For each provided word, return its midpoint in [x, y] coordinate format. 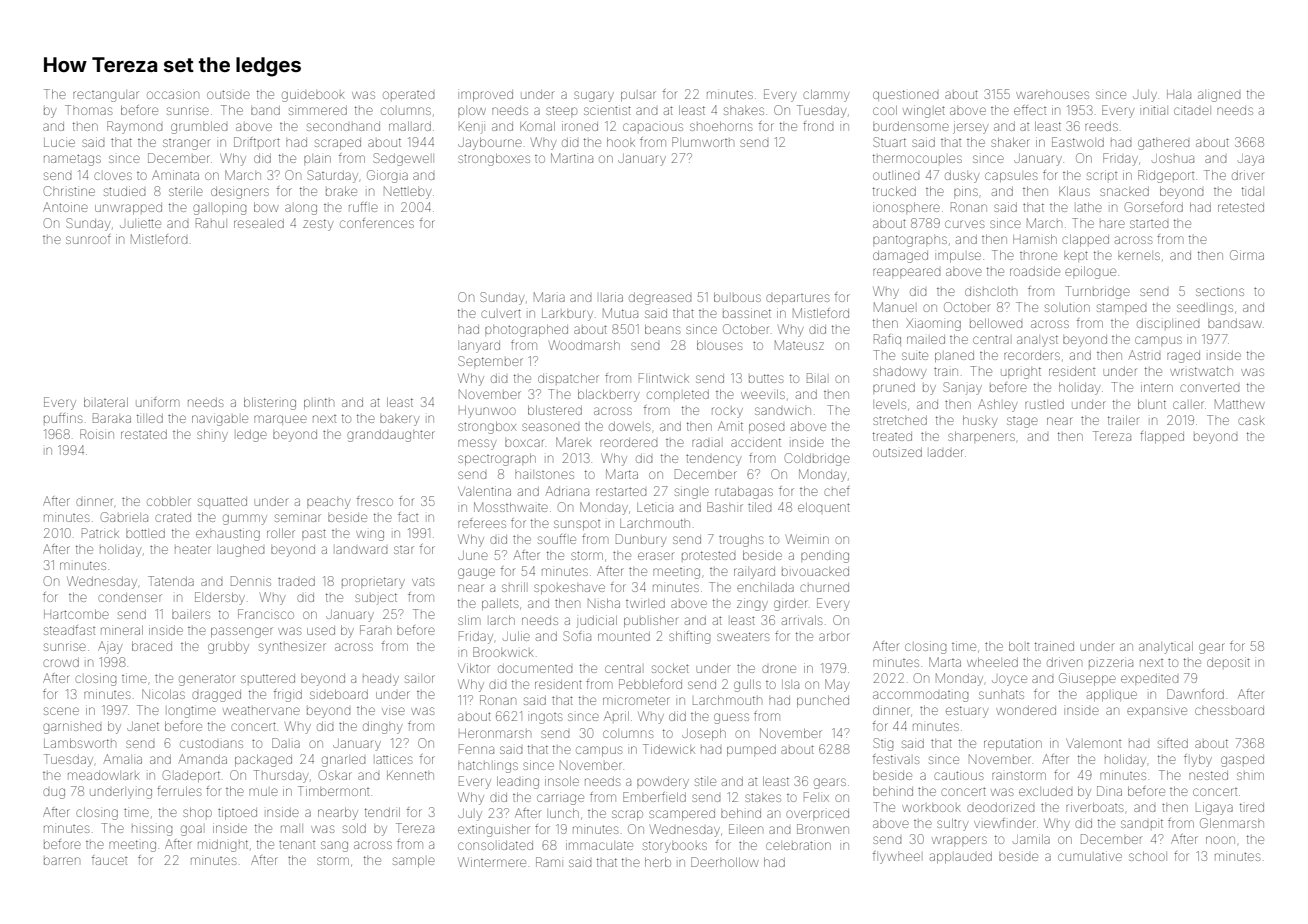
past [314, 533]
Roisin [97, 434]
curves [964, 224]
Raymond [134, 127]
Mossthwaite [511, 507]
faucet [109, 860]
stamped [1121, 307]
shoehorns [721, 126]
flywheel [896, 857]
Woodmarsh [584, 345]
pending [825, 557]
